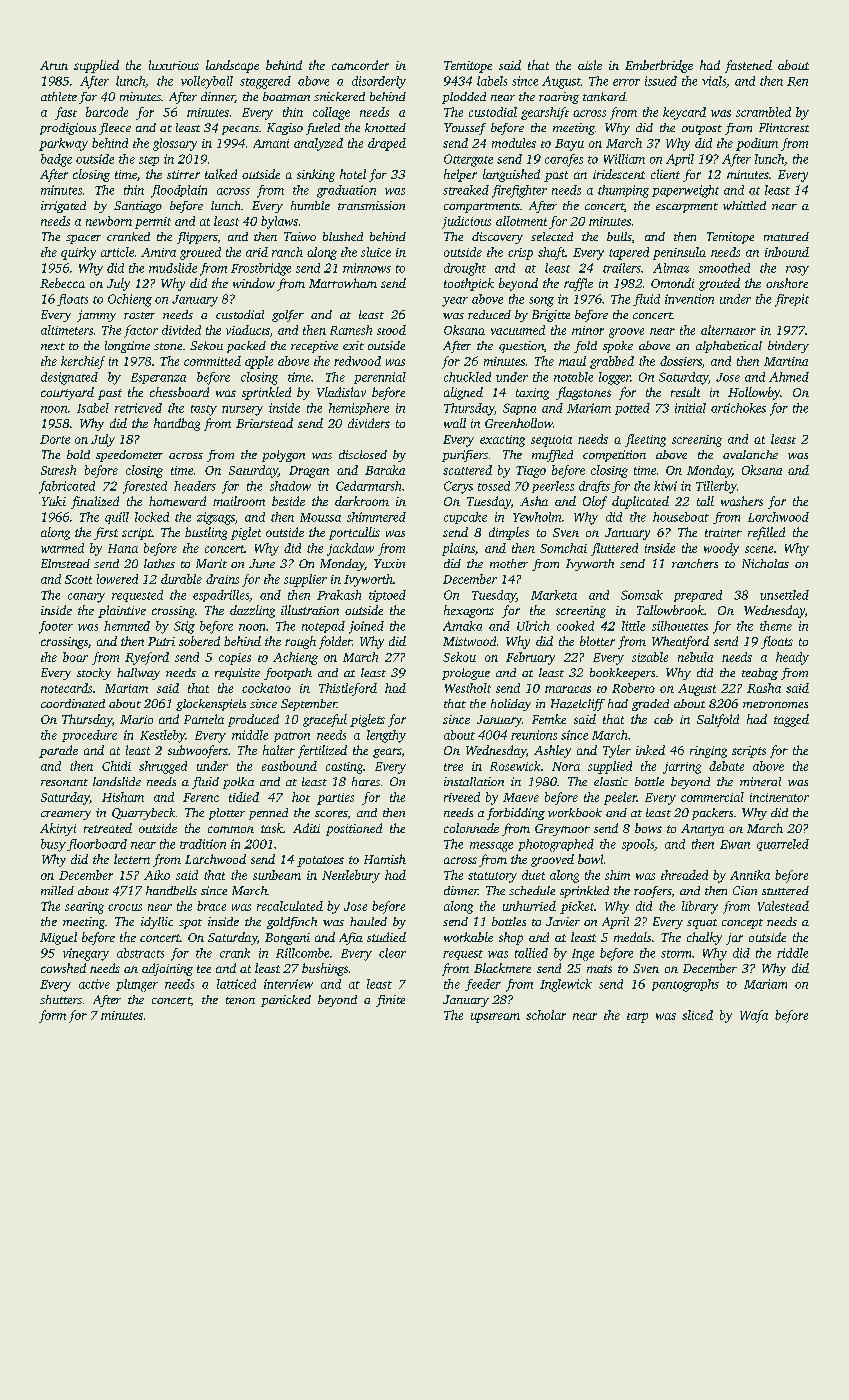 Image resolution: width=849 pixels, height=1400 pixels. What do you see at coordinates (78, 454) in the screenshot?
I see `bold` at bounding box center [78, 454].
